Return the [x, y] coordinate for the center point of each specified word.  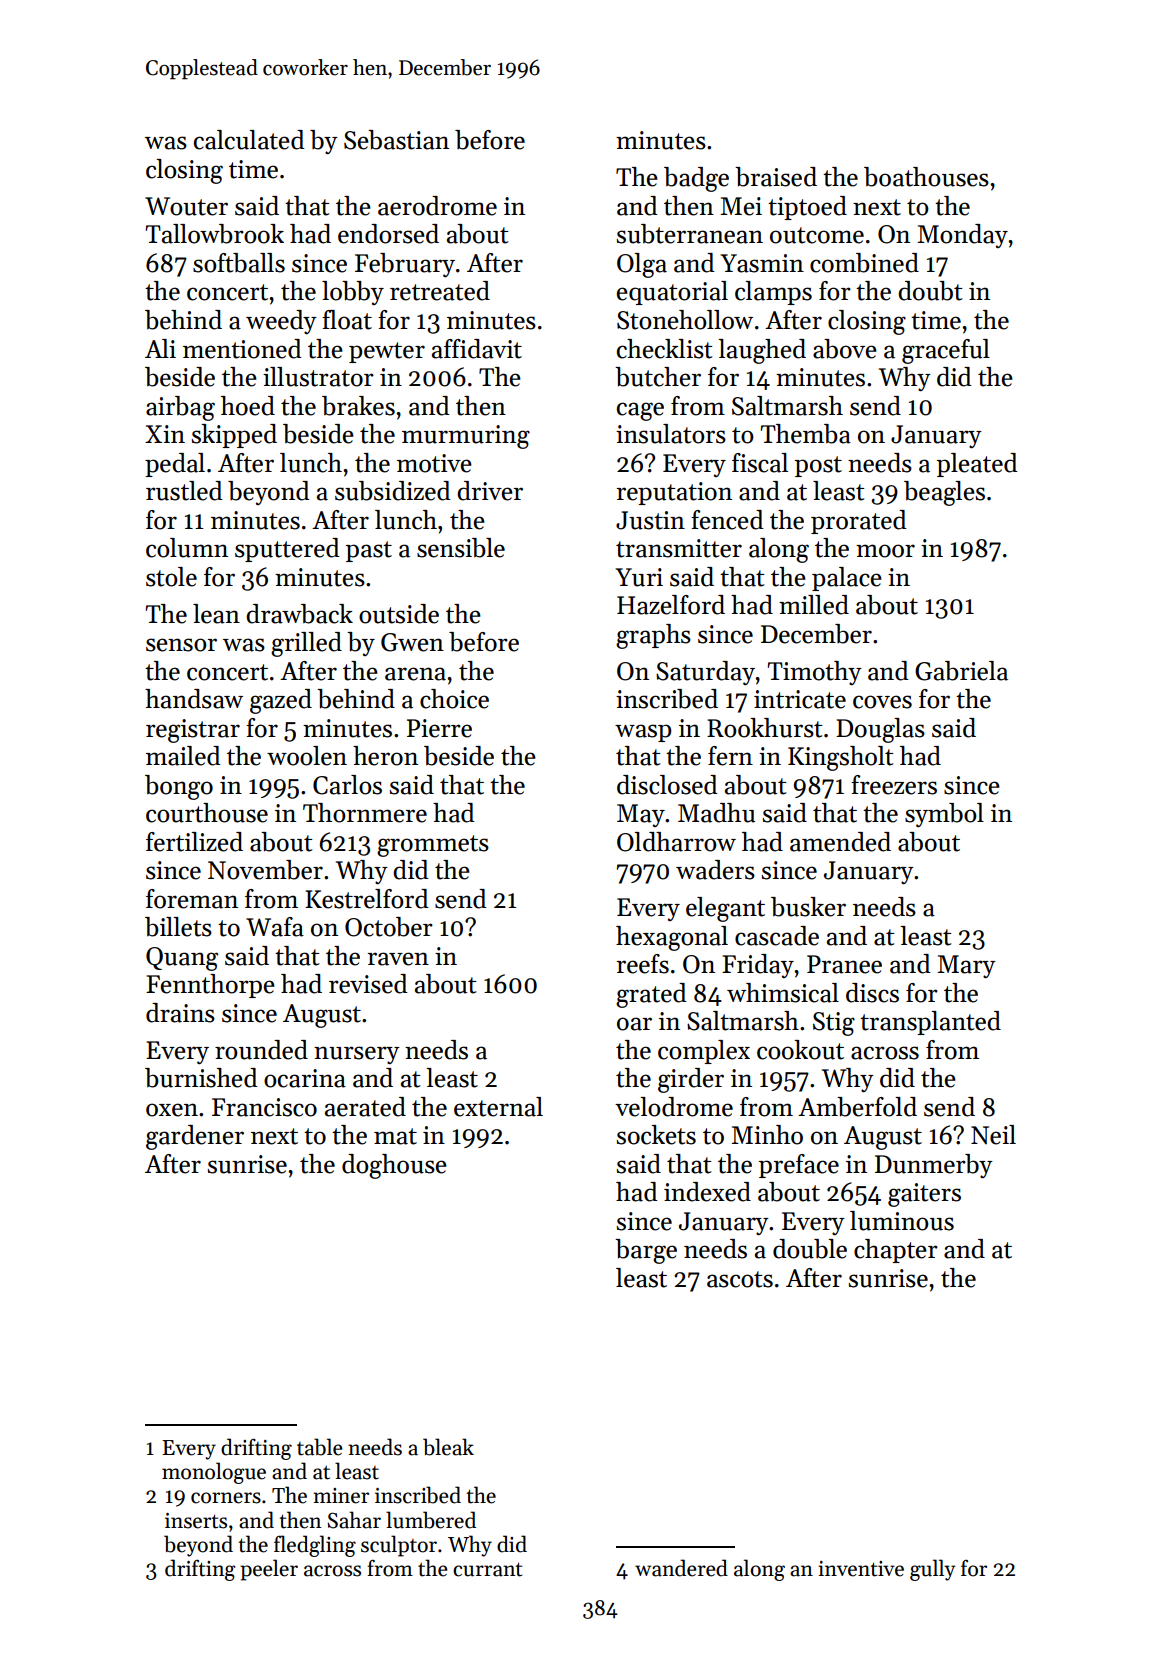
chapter [896, 1251]
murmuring [466, 437]
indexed [707, 1192]
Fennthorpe [210, 986]
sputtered [287, 550]
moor [885, 551]
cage [640, 411]
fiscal [760, 463]
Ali [160, 348]
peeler [269, 1570]
